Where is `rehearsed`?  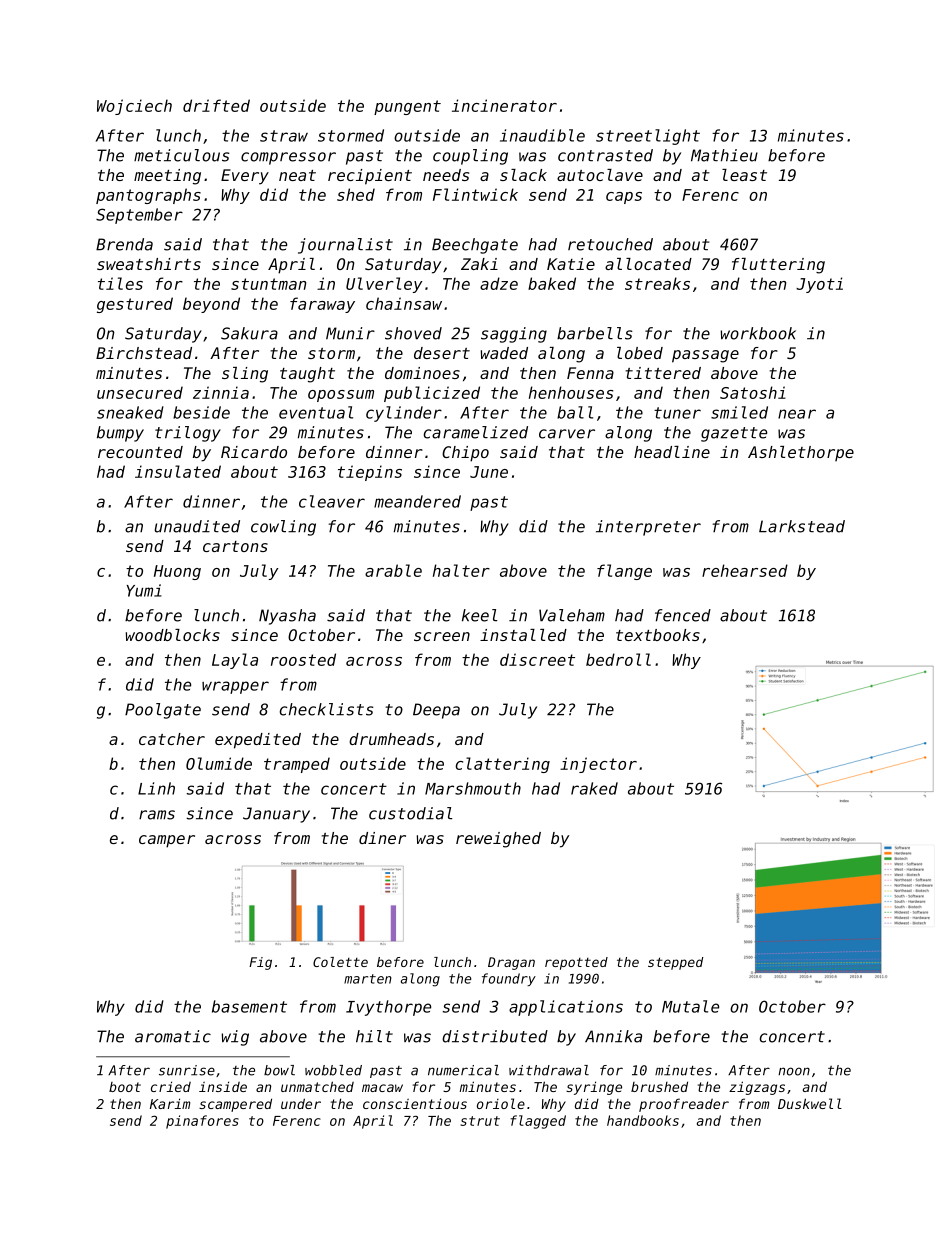
rehearsed is located at coordinates (745, 570).
